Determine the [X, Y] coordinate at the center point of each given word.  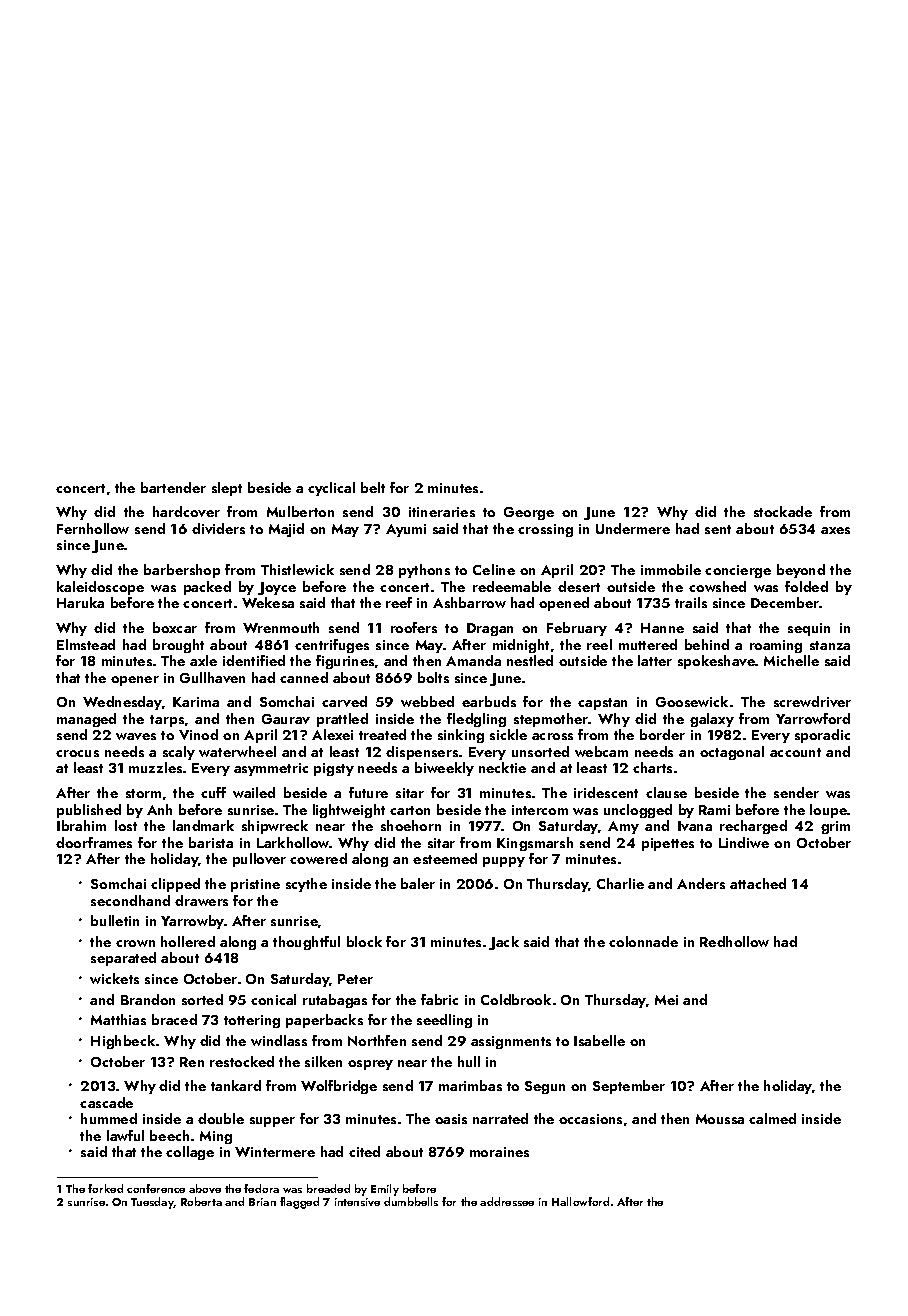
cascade [106, 1102]
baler [418, 883]
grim [835, 827]
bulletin [115, 920]
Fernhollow [93, 528]
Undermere [633, 528]
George [529, 513]
